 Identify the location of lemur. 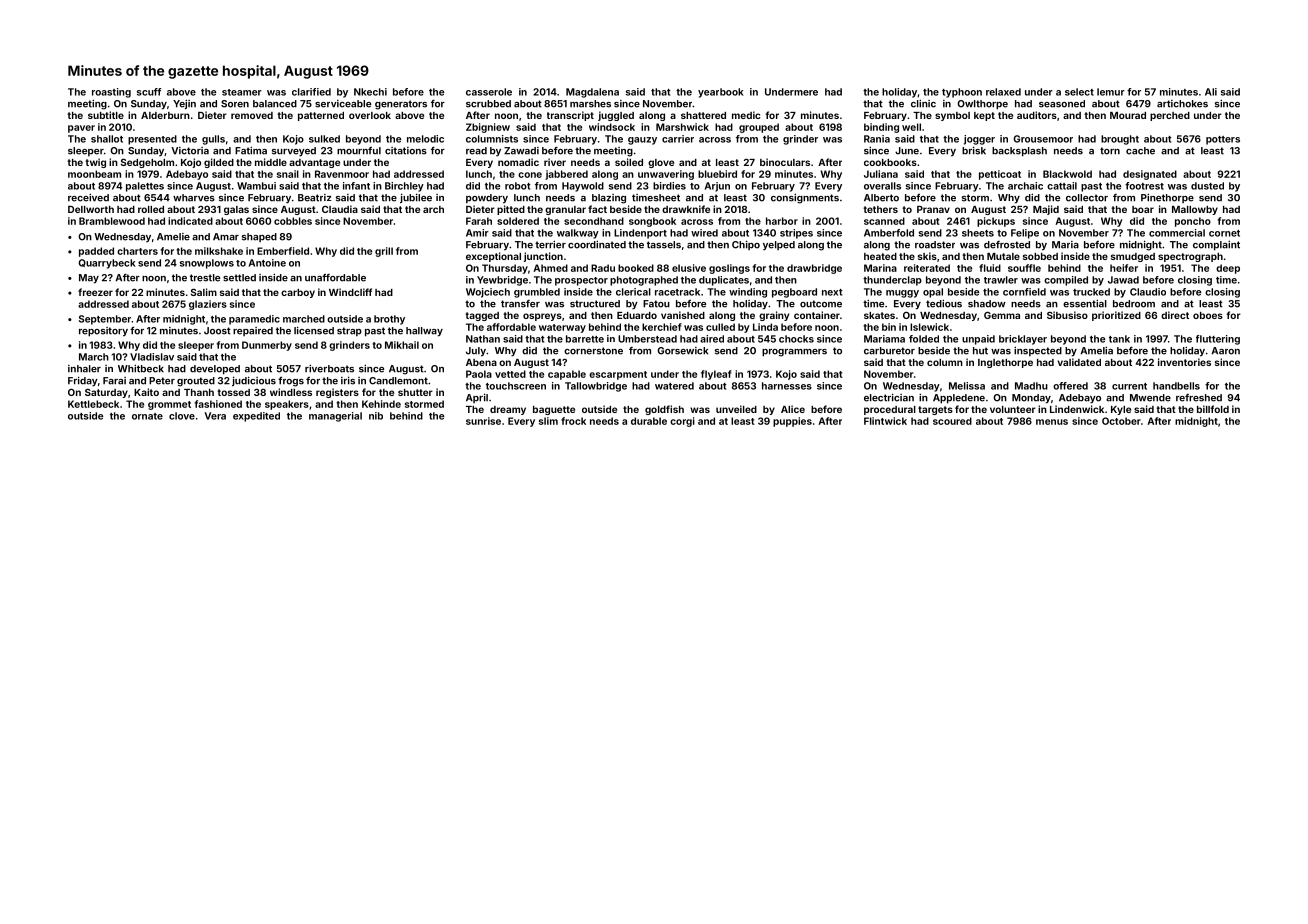
(1111, 92).
